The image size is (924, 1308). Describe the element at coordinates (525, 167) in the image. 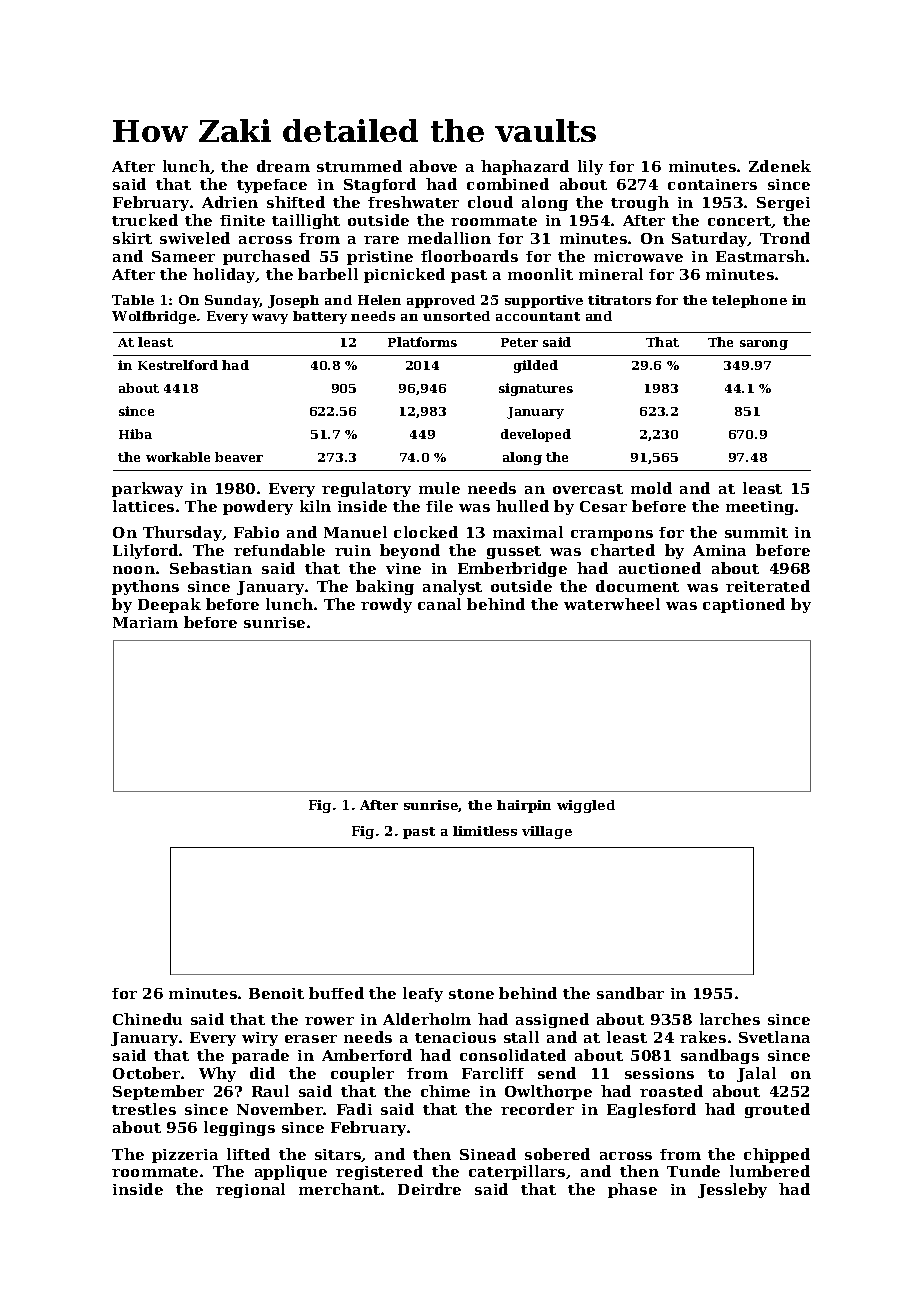

I see `haphazard` at that location.
